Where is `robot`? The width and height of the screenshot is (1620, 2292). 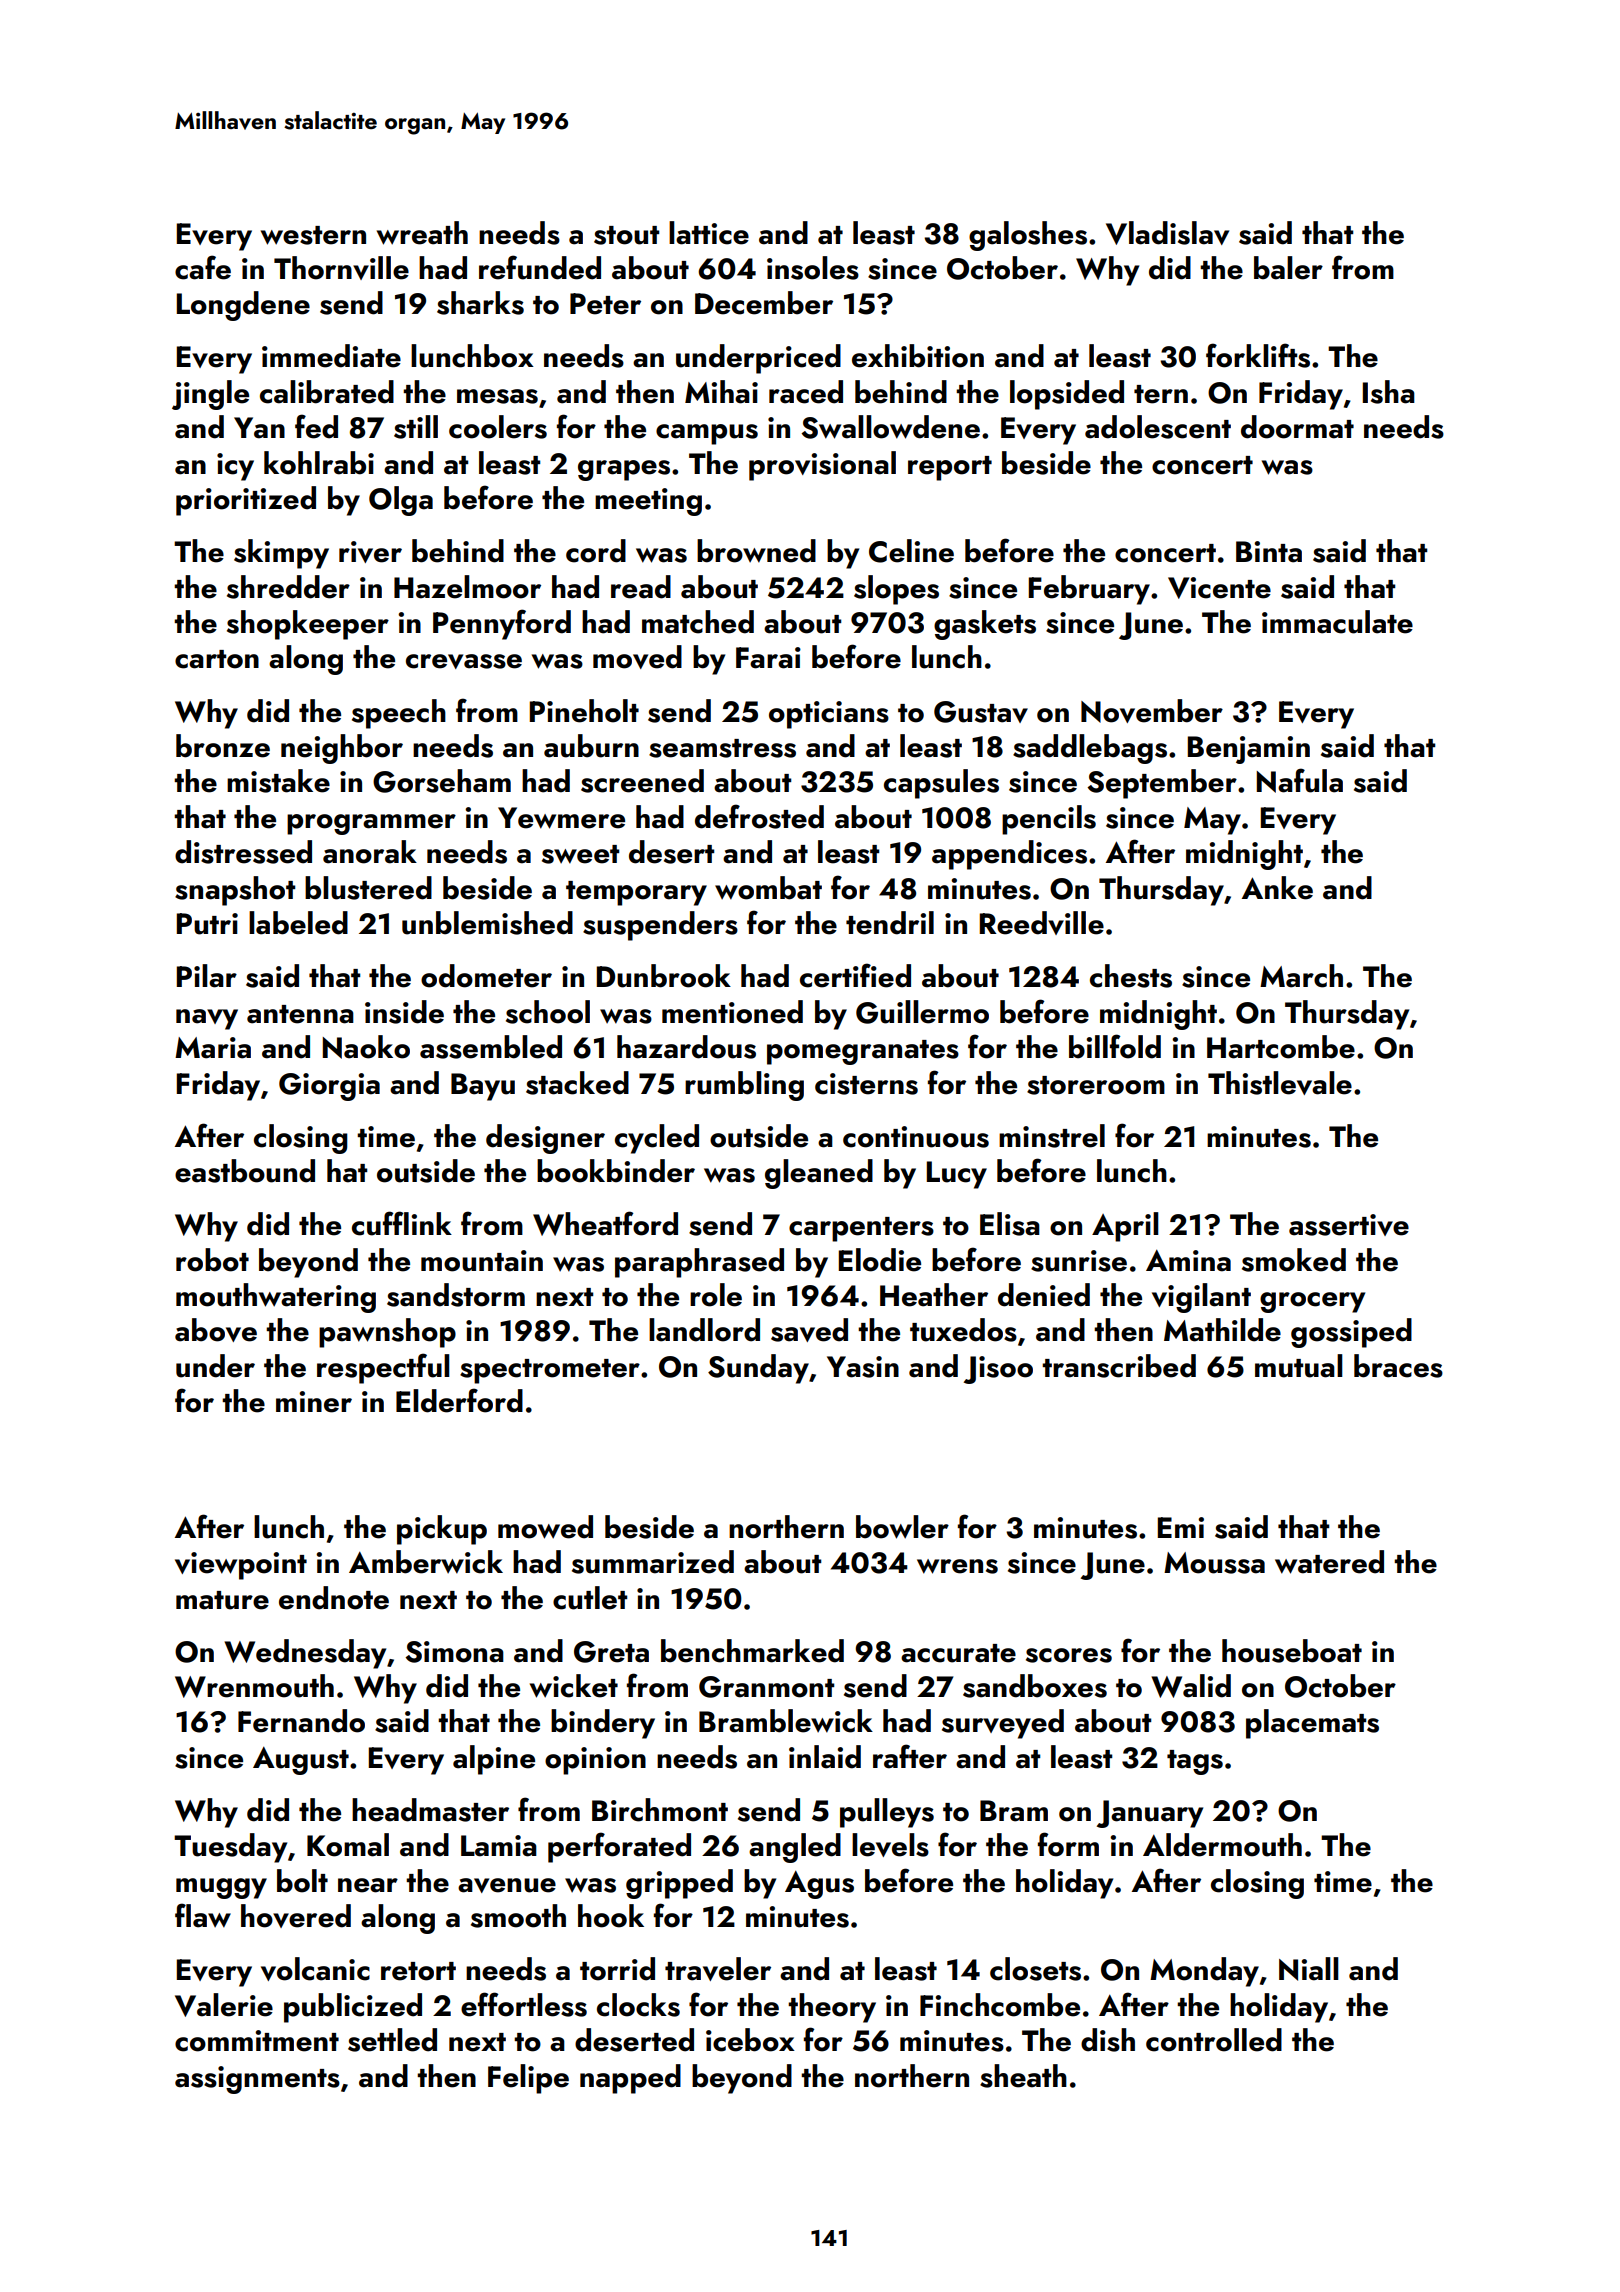
robot is located at coordinates (212, 1260).
